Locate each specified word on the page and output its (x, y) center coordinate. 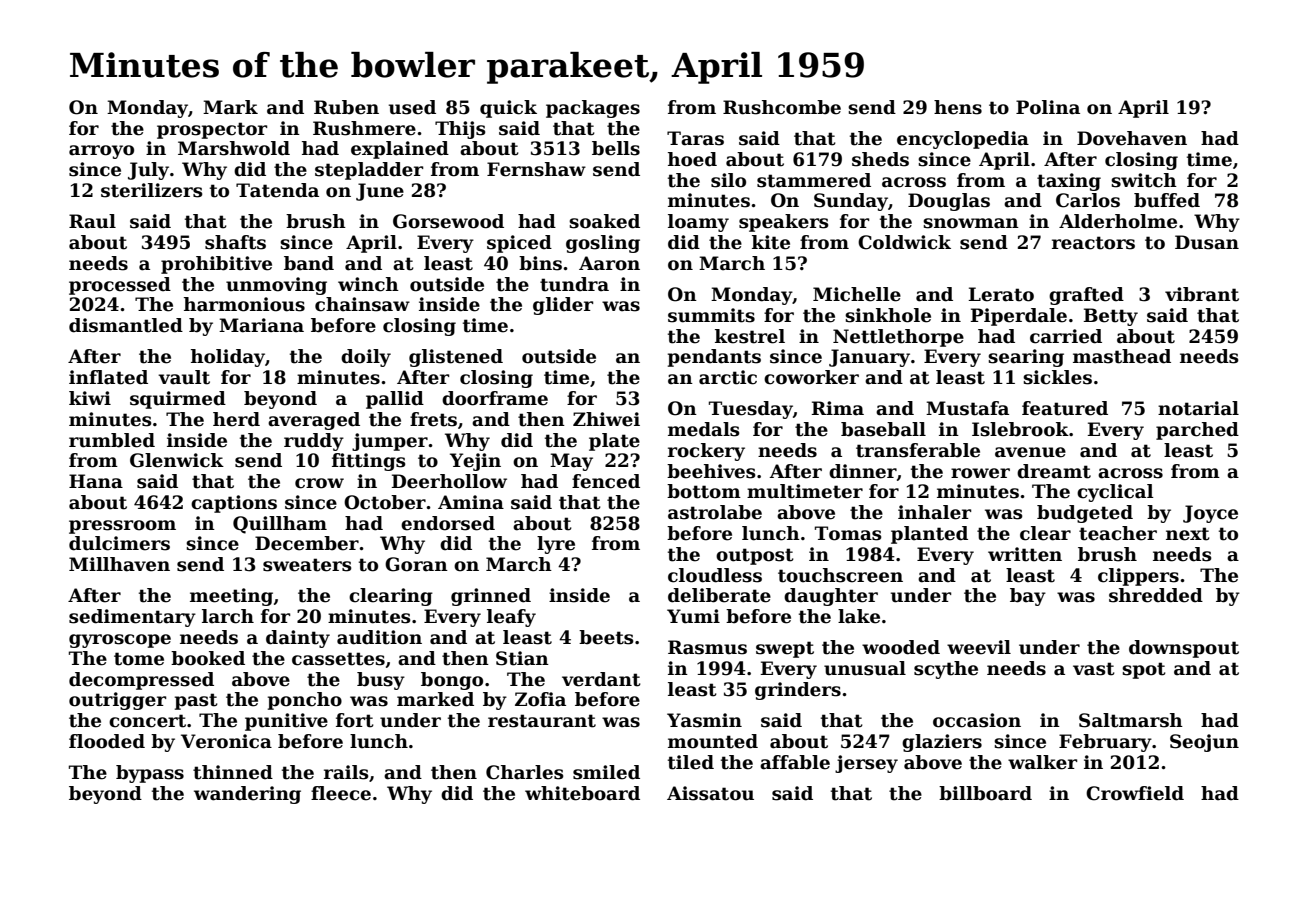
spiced (519, 244)
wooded (901, 647)
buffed (1167, 200)
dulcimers (119, 543)
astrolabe (715, 512)
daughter (831, 597)
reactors (1093, 243)
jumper (390, 442)
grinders (798, 691)
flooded (107, 741)
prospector (212, 130)
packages (593, 109)
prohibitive (216, 265)
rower (980, 473)
